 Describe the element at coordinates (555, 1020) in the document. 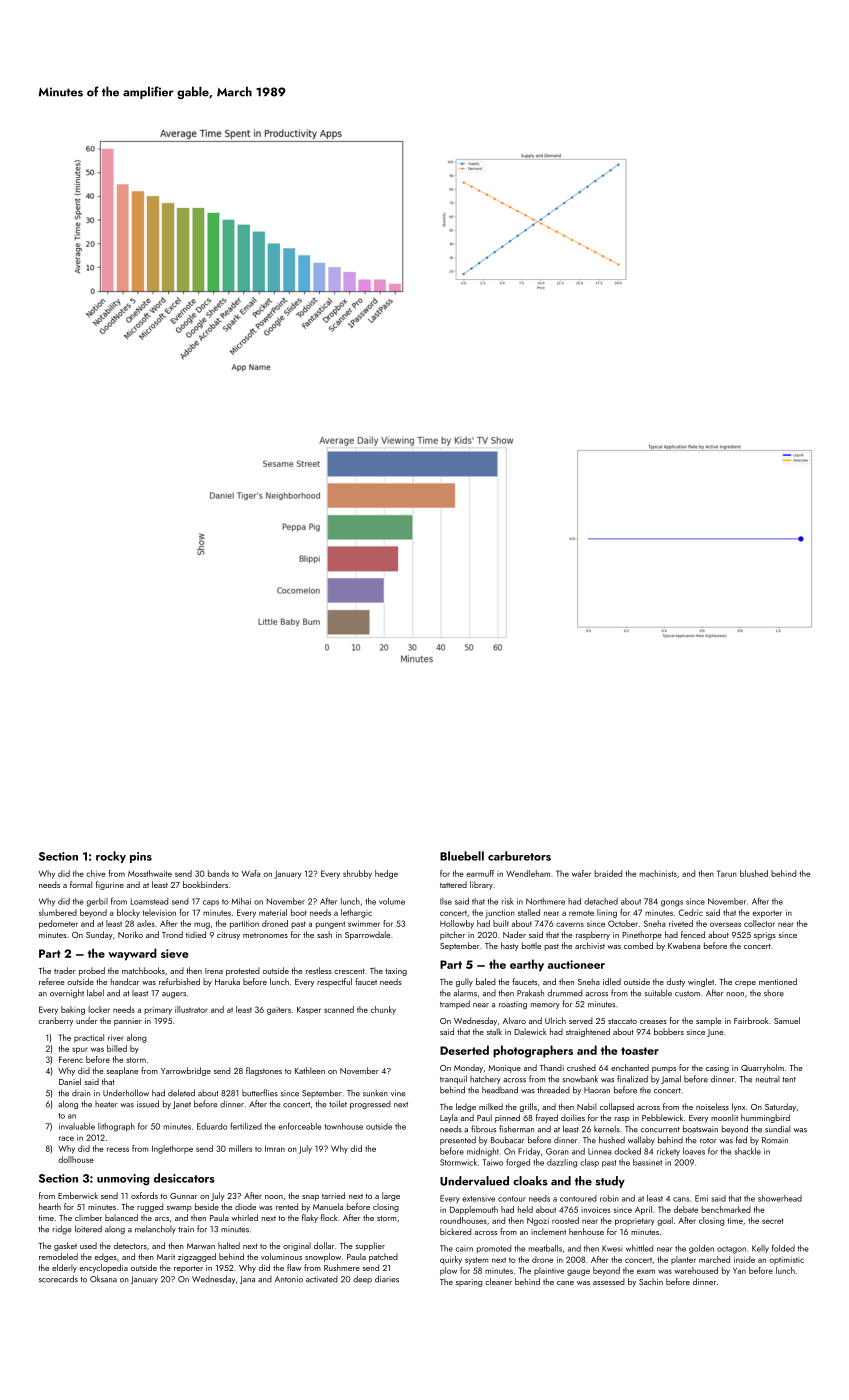

I see `Ulrich` at that location.
